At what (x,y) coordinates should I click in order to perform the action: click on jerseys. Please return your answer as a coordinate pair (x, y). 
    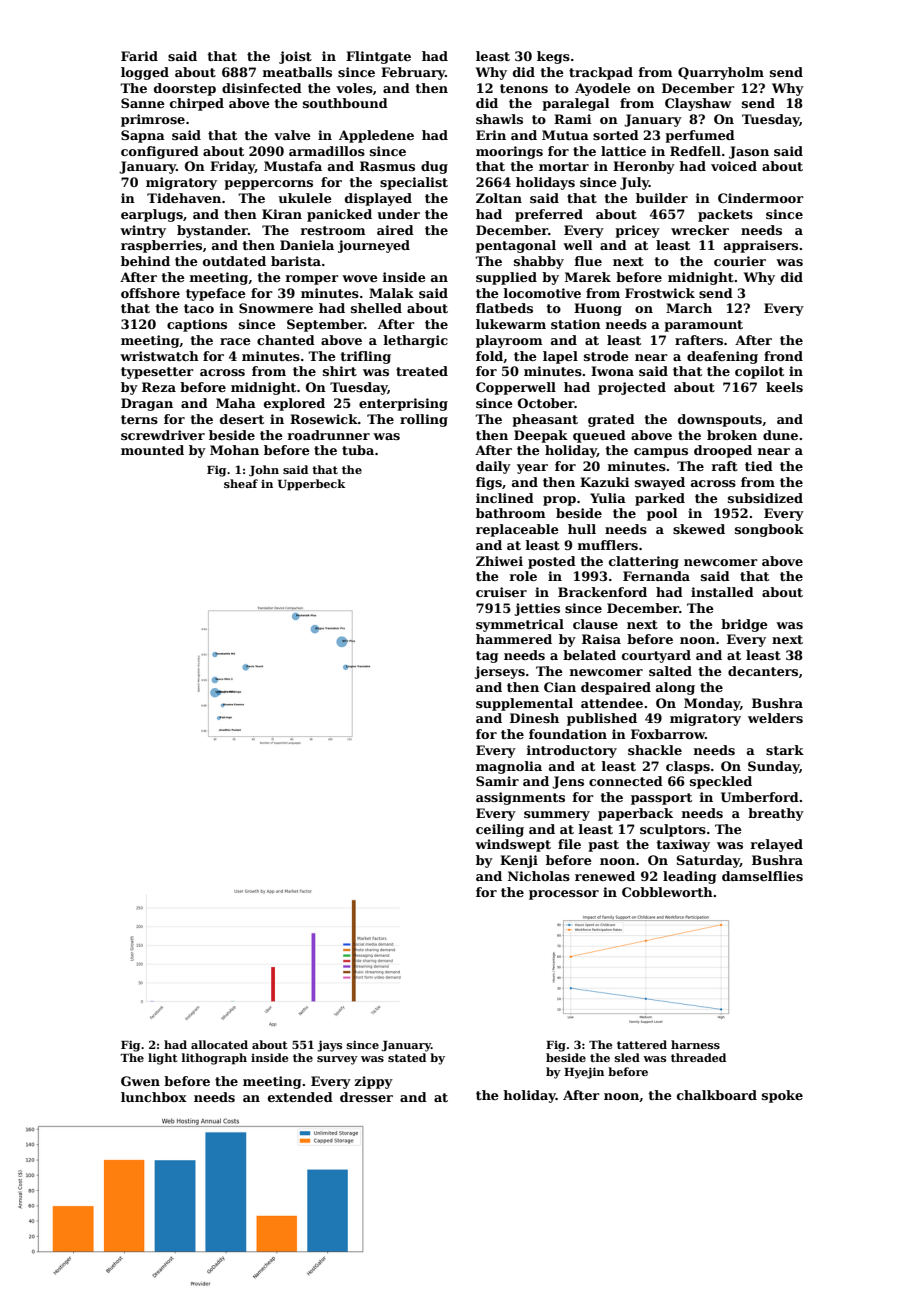
    Looking at the image, I should click on (499, 672).
